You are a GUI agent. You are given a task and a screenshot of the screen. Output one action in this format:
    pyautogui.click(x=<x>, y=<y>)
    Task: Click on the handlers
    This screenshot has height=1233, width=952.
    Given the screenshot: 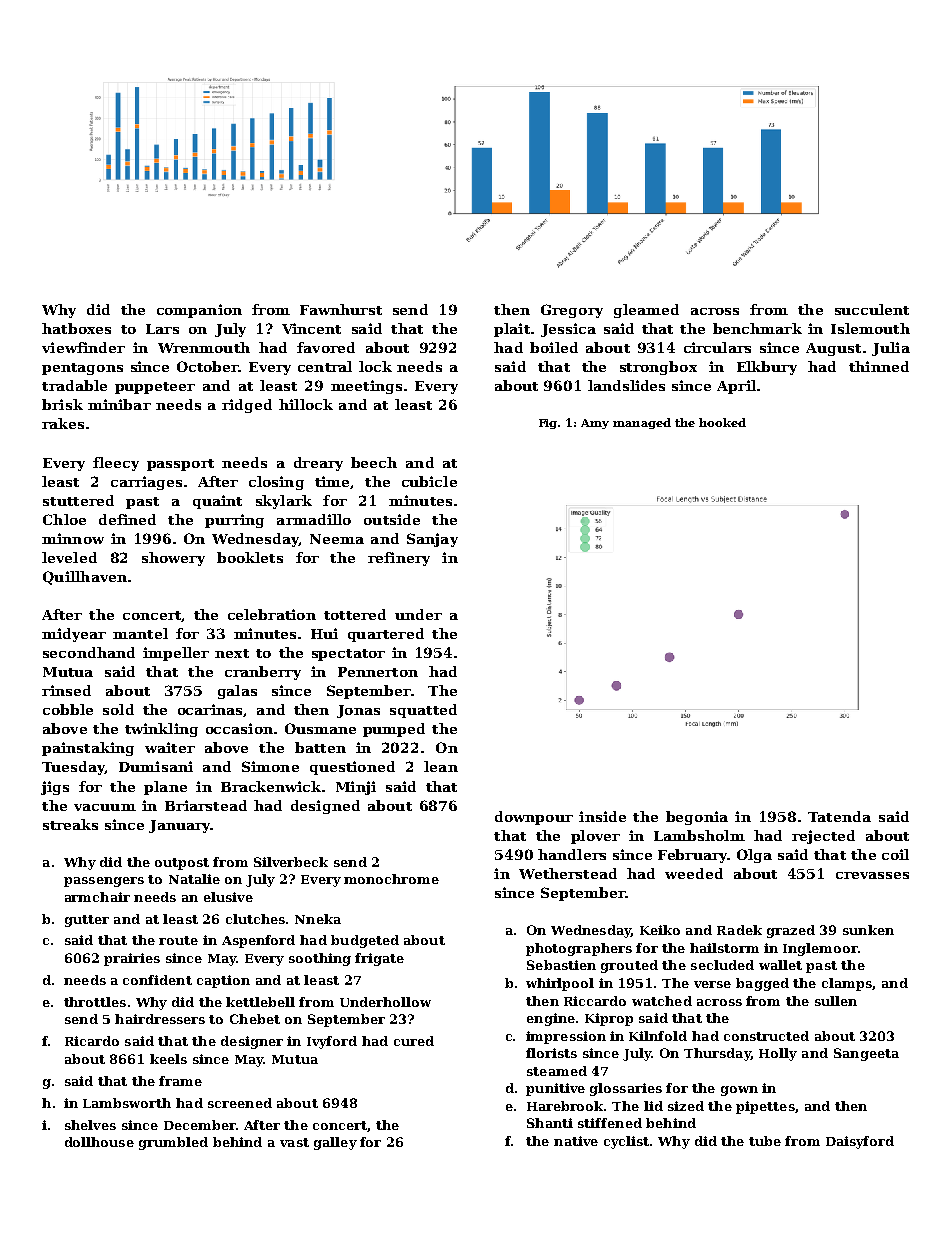 What is the action you would take?
    pyautogui.click(x=572, y=854)
